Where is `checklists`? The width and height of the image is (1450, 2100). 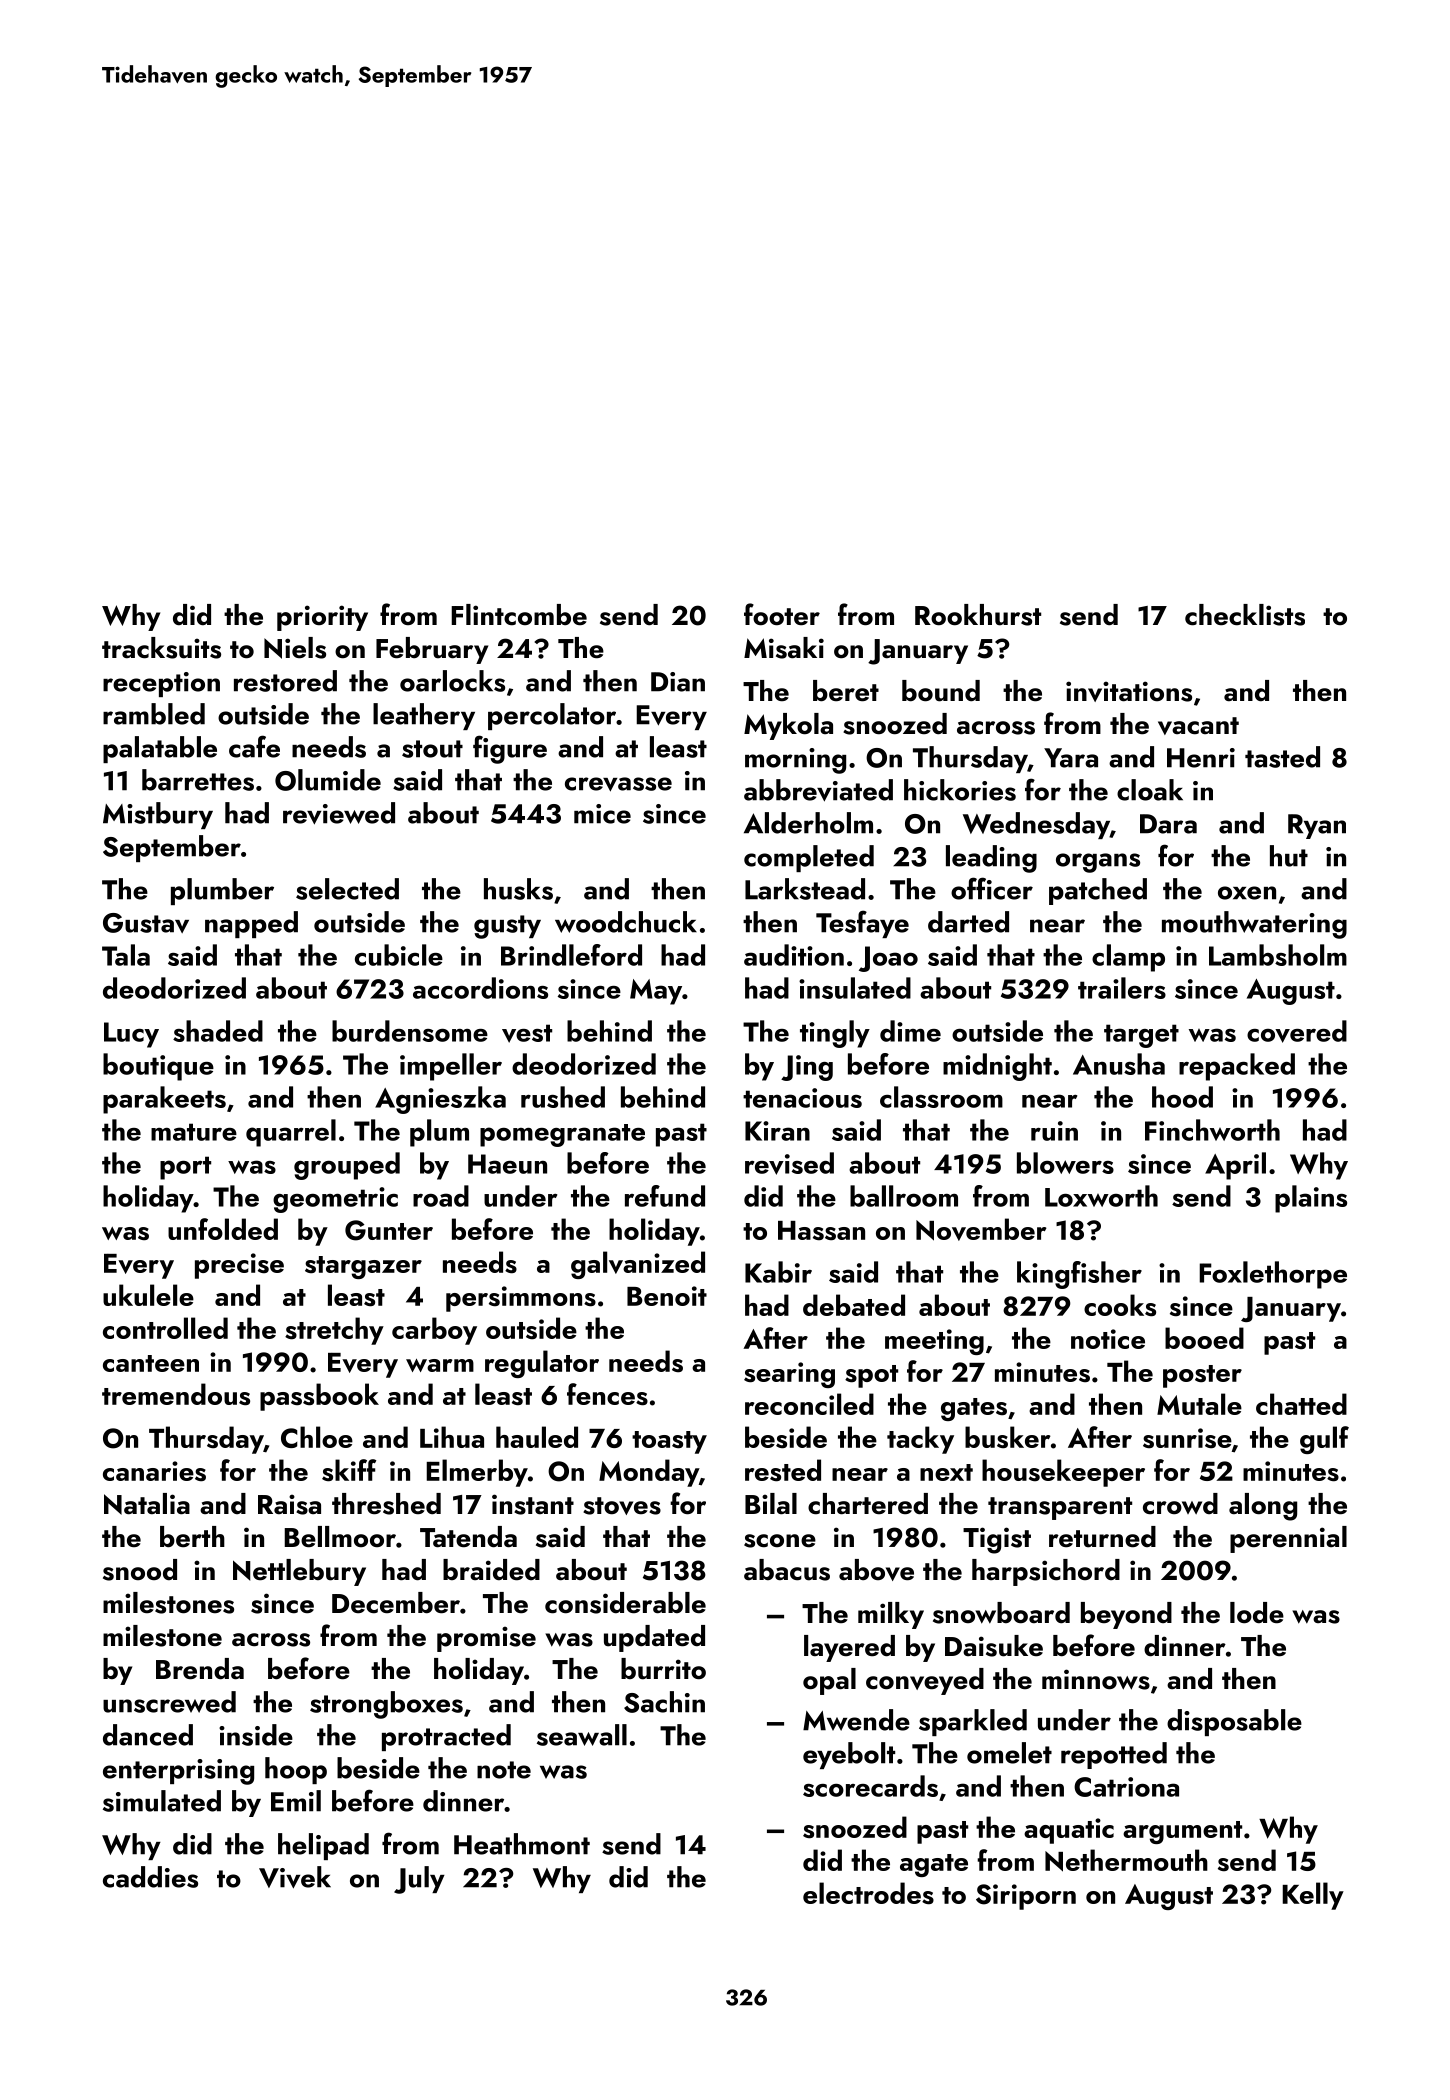 checklists is located at coordinates (1245, 615).
